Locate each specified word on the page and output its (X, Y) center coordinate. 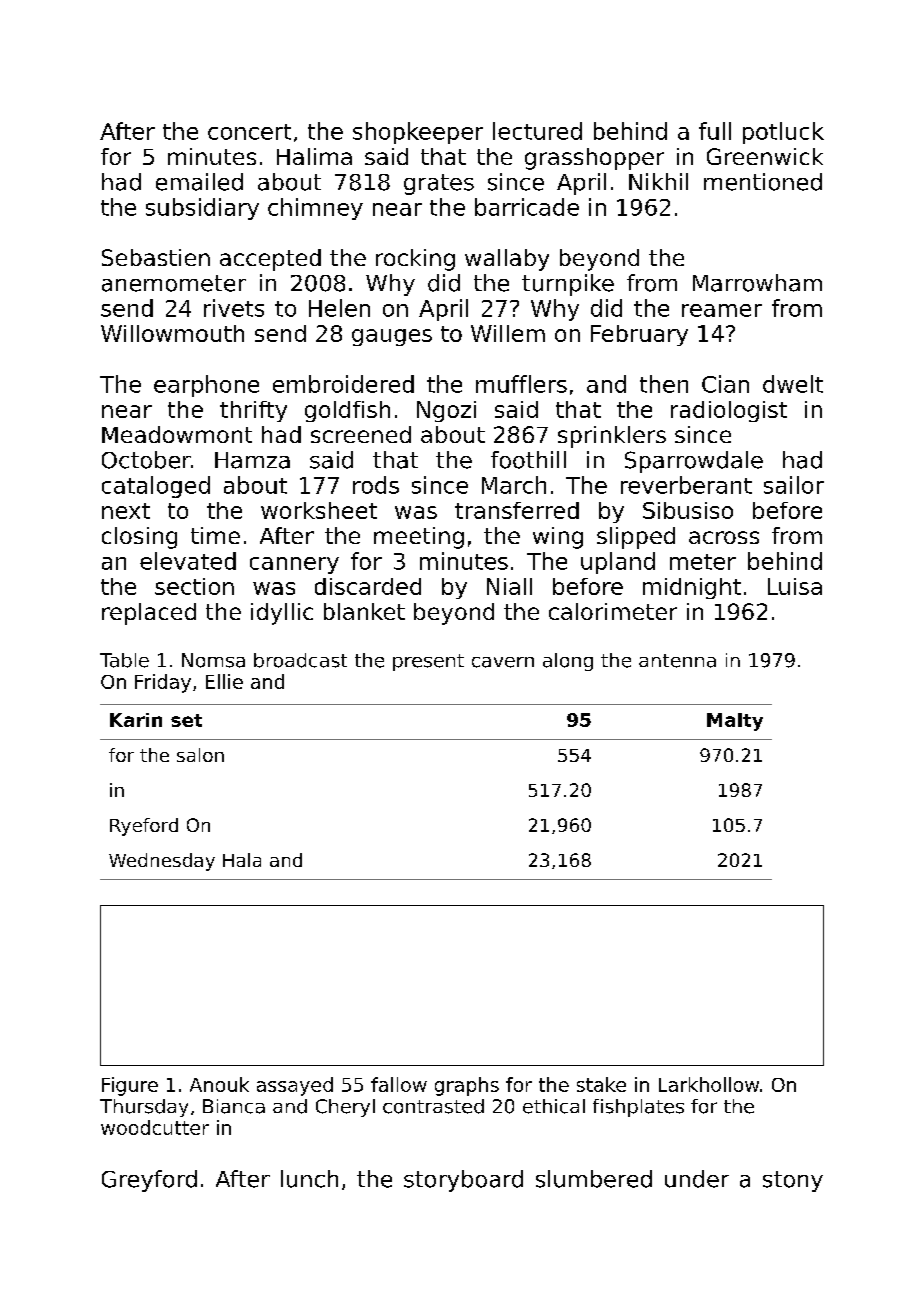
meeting (419, 538)
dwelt (793, 384)
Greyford (149, 1181)
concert (249, 132)
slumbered (594, 1179)
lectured (537, 131)
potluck (783, 133)
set (186, 720)
